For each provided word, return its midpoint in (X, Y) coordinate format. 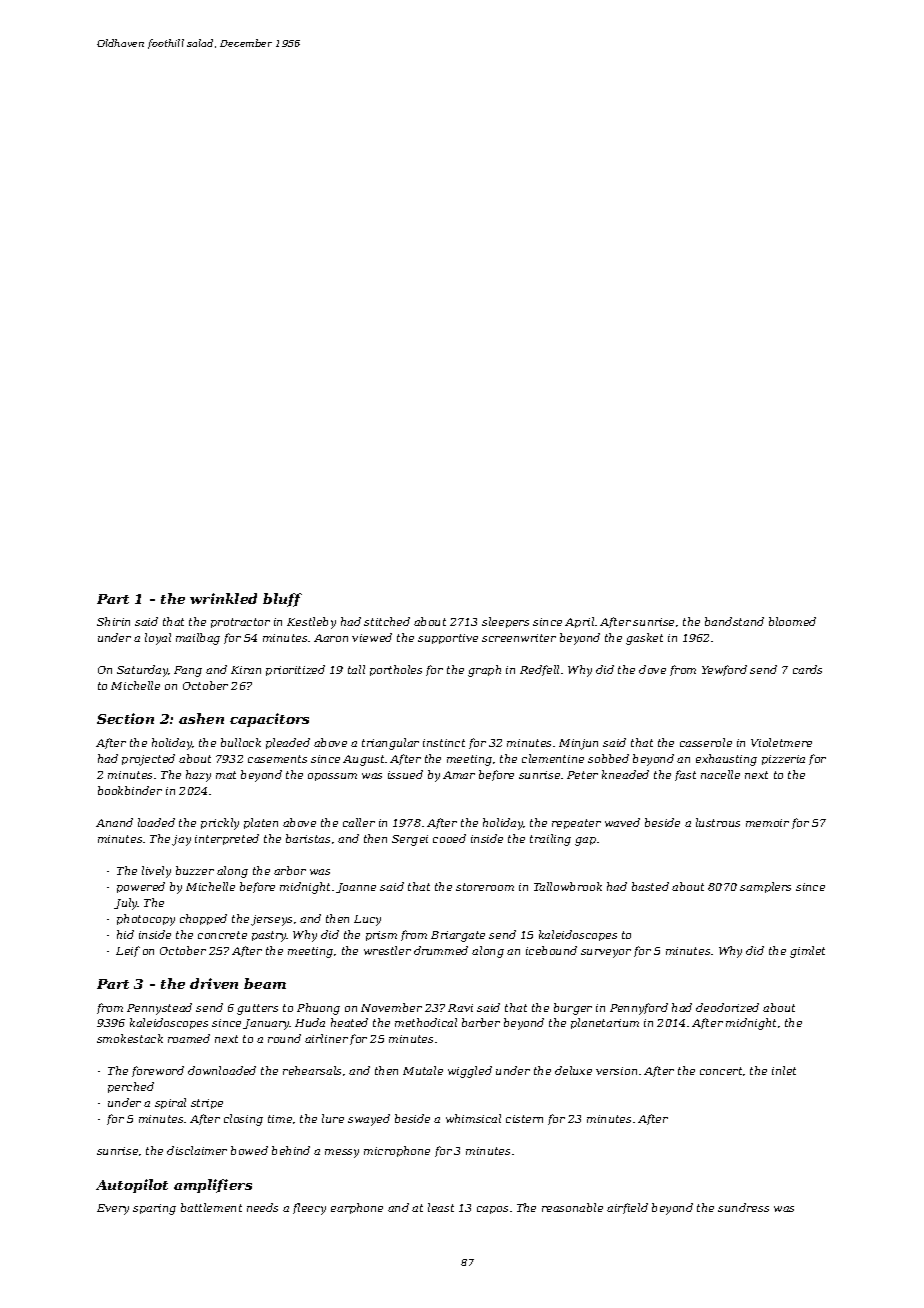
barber (481, 1022)
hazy (198, 776)
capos (492, 1210)
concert (721, 1071)
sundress (743, 1207)
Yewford (724, 670)
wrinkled (223, 598)
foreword (158, 1071)
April (579, 622)
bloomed (792, 621)
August (363, 760)
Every (113, 1209)
